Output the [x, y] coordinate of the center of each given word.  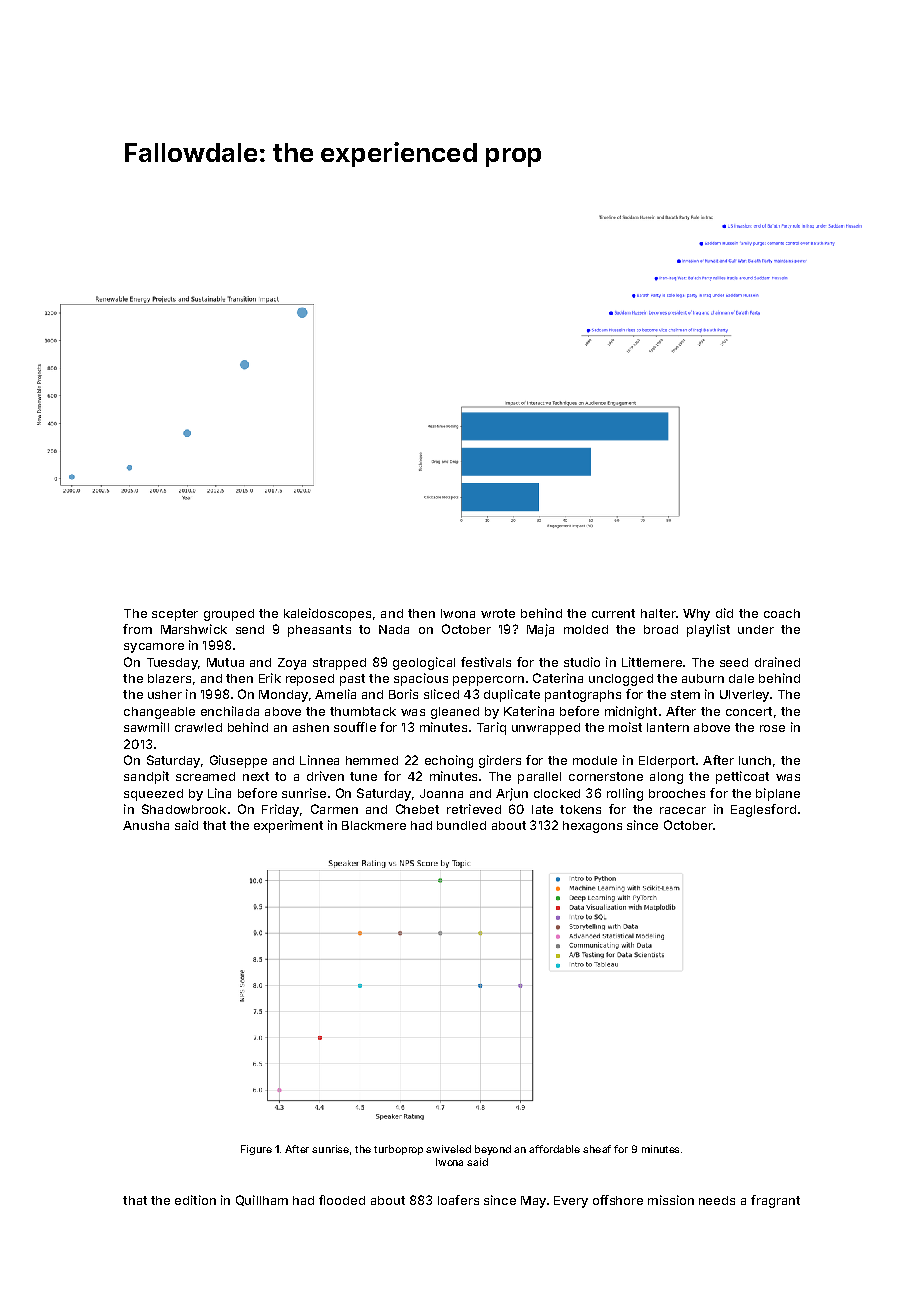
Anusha [146, 825]
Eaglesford [763, 810]
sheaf [597, 1149]
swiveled [448, 1149]
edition [195, 1200]
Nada [394, 629]
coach [782, 613]
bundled [461, 825]
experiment [288, 826]
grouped [229, 615]
